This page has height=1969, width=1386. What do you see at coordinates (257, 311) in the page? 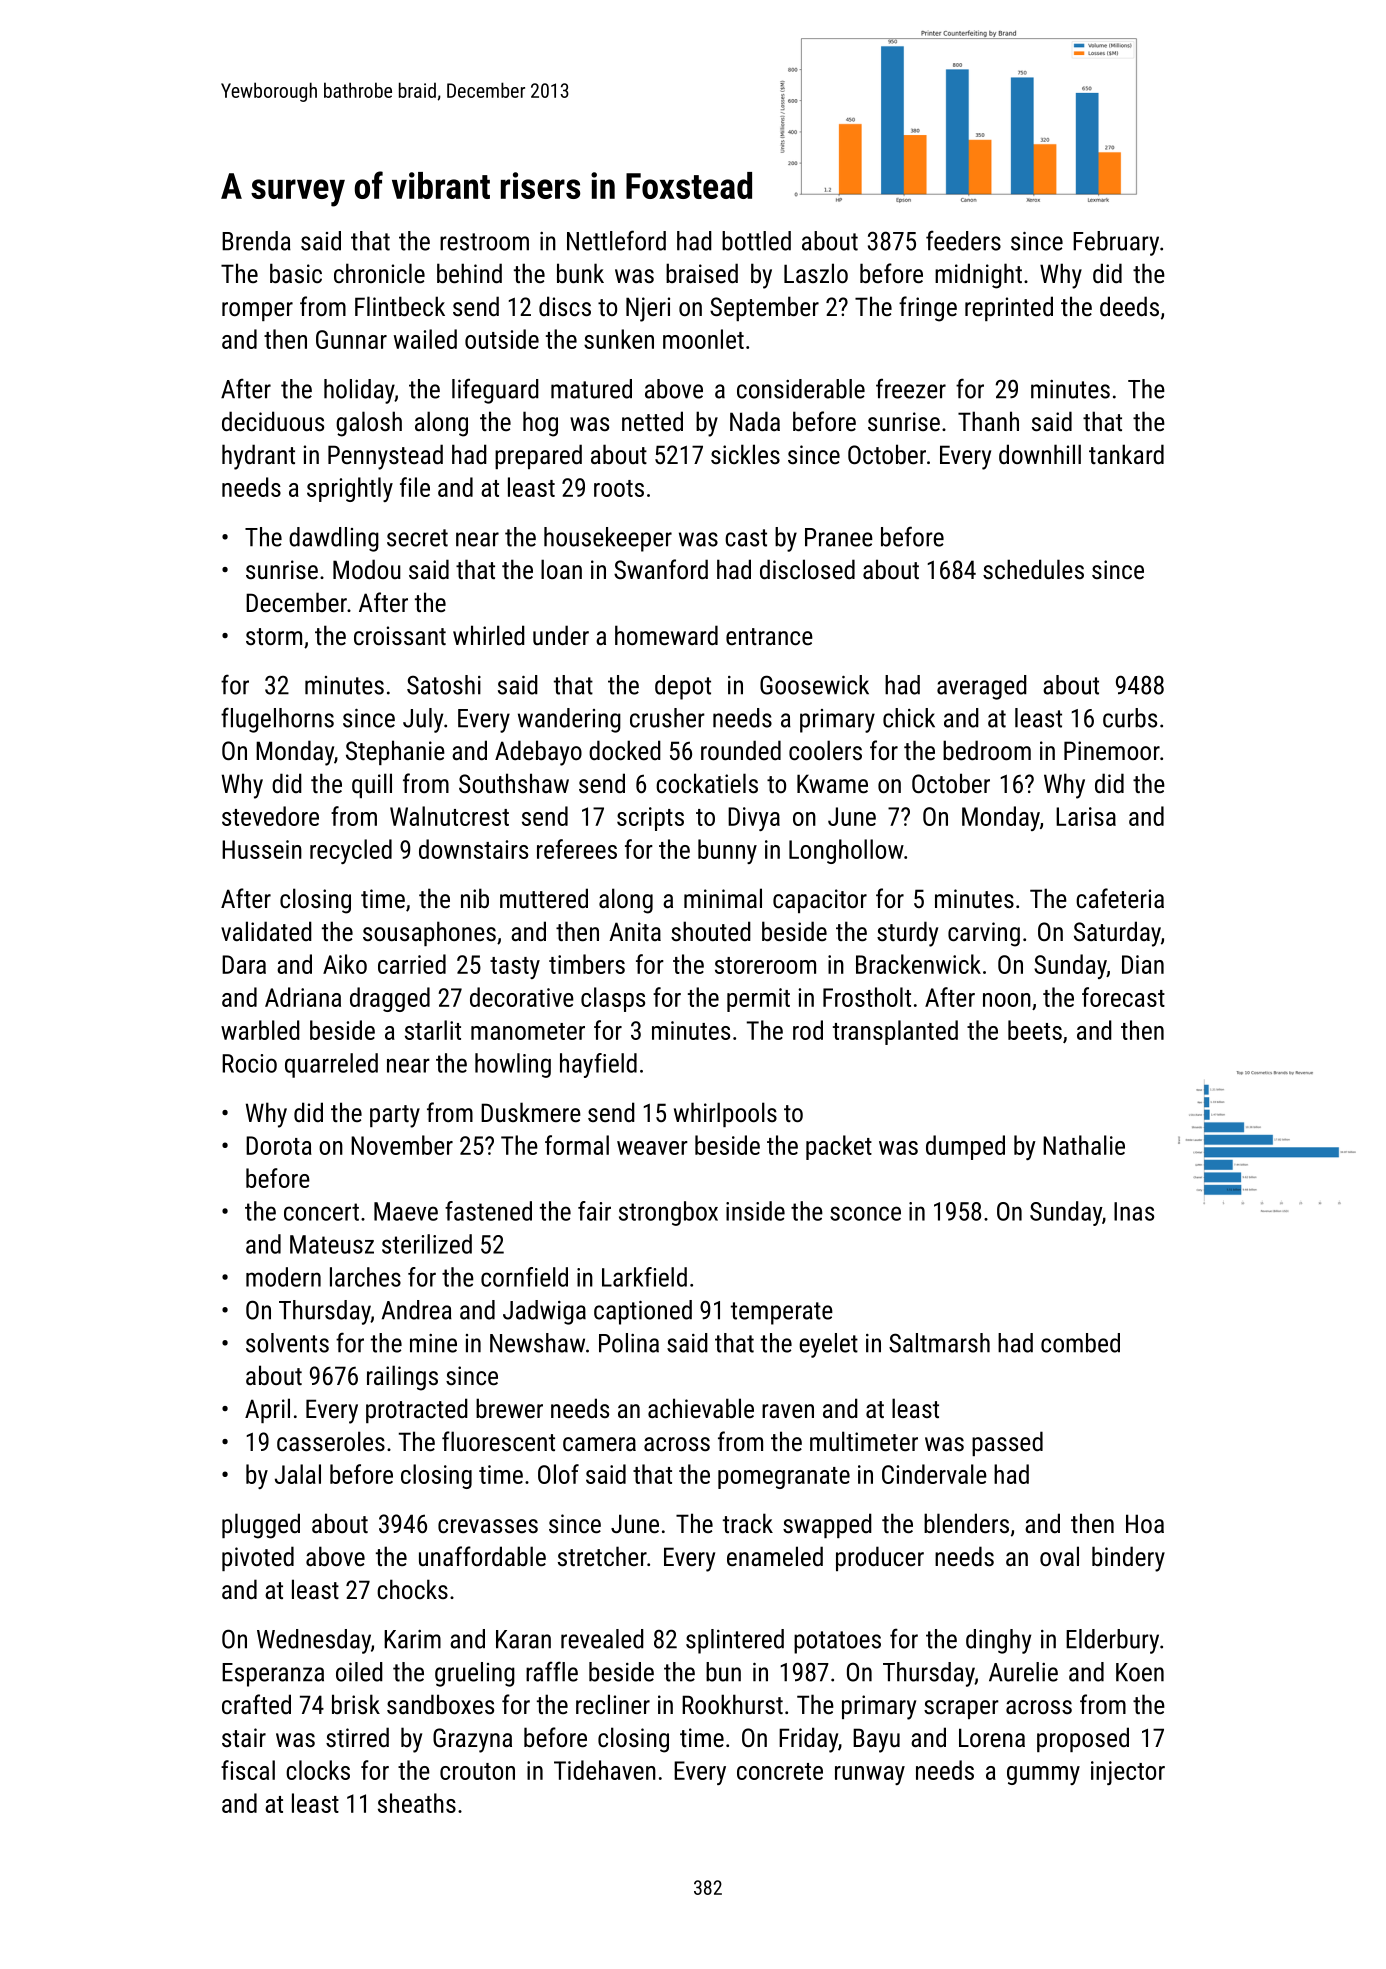
I see `romper` at bounding box center [257, 311].
